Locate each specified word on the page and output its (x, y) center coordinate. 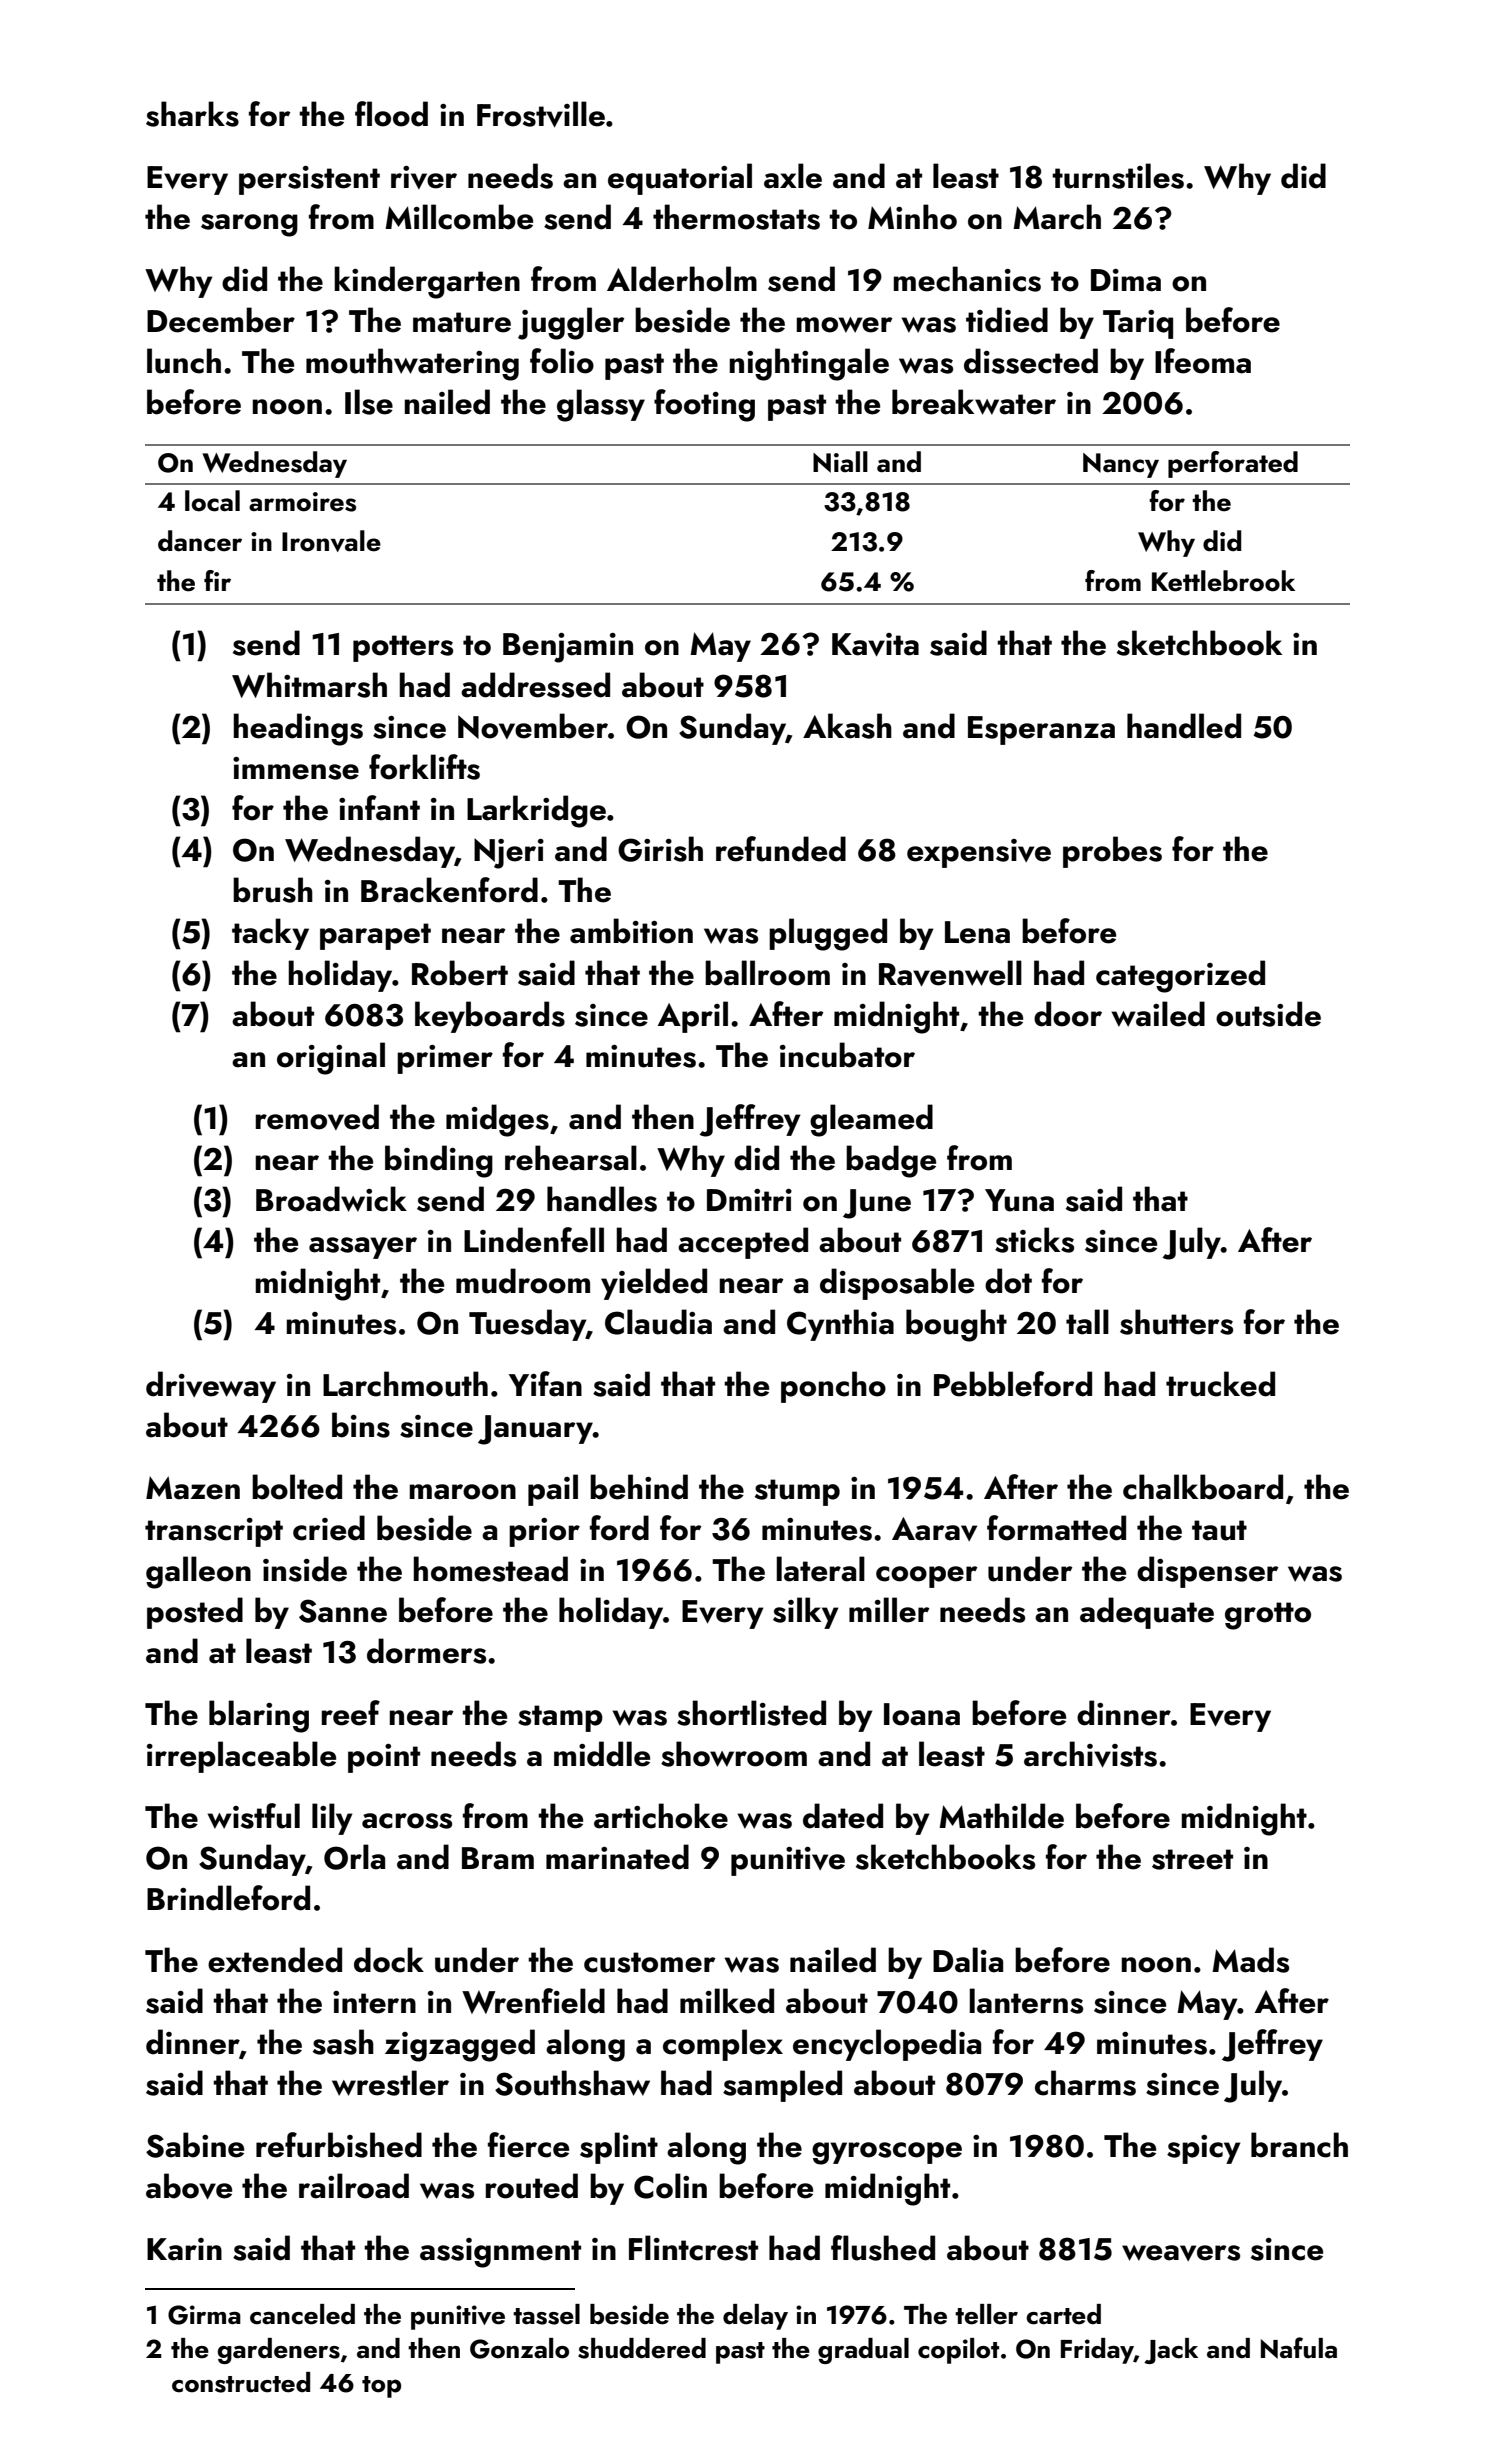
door (1068, 1014)
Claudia (658, 1322)
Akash (847, 726)
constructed (241, 2382)
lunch (184, 361)
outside (1268, 1014)
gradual (863, 2351)
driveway (211, 1387)
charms (1085, 2083)
